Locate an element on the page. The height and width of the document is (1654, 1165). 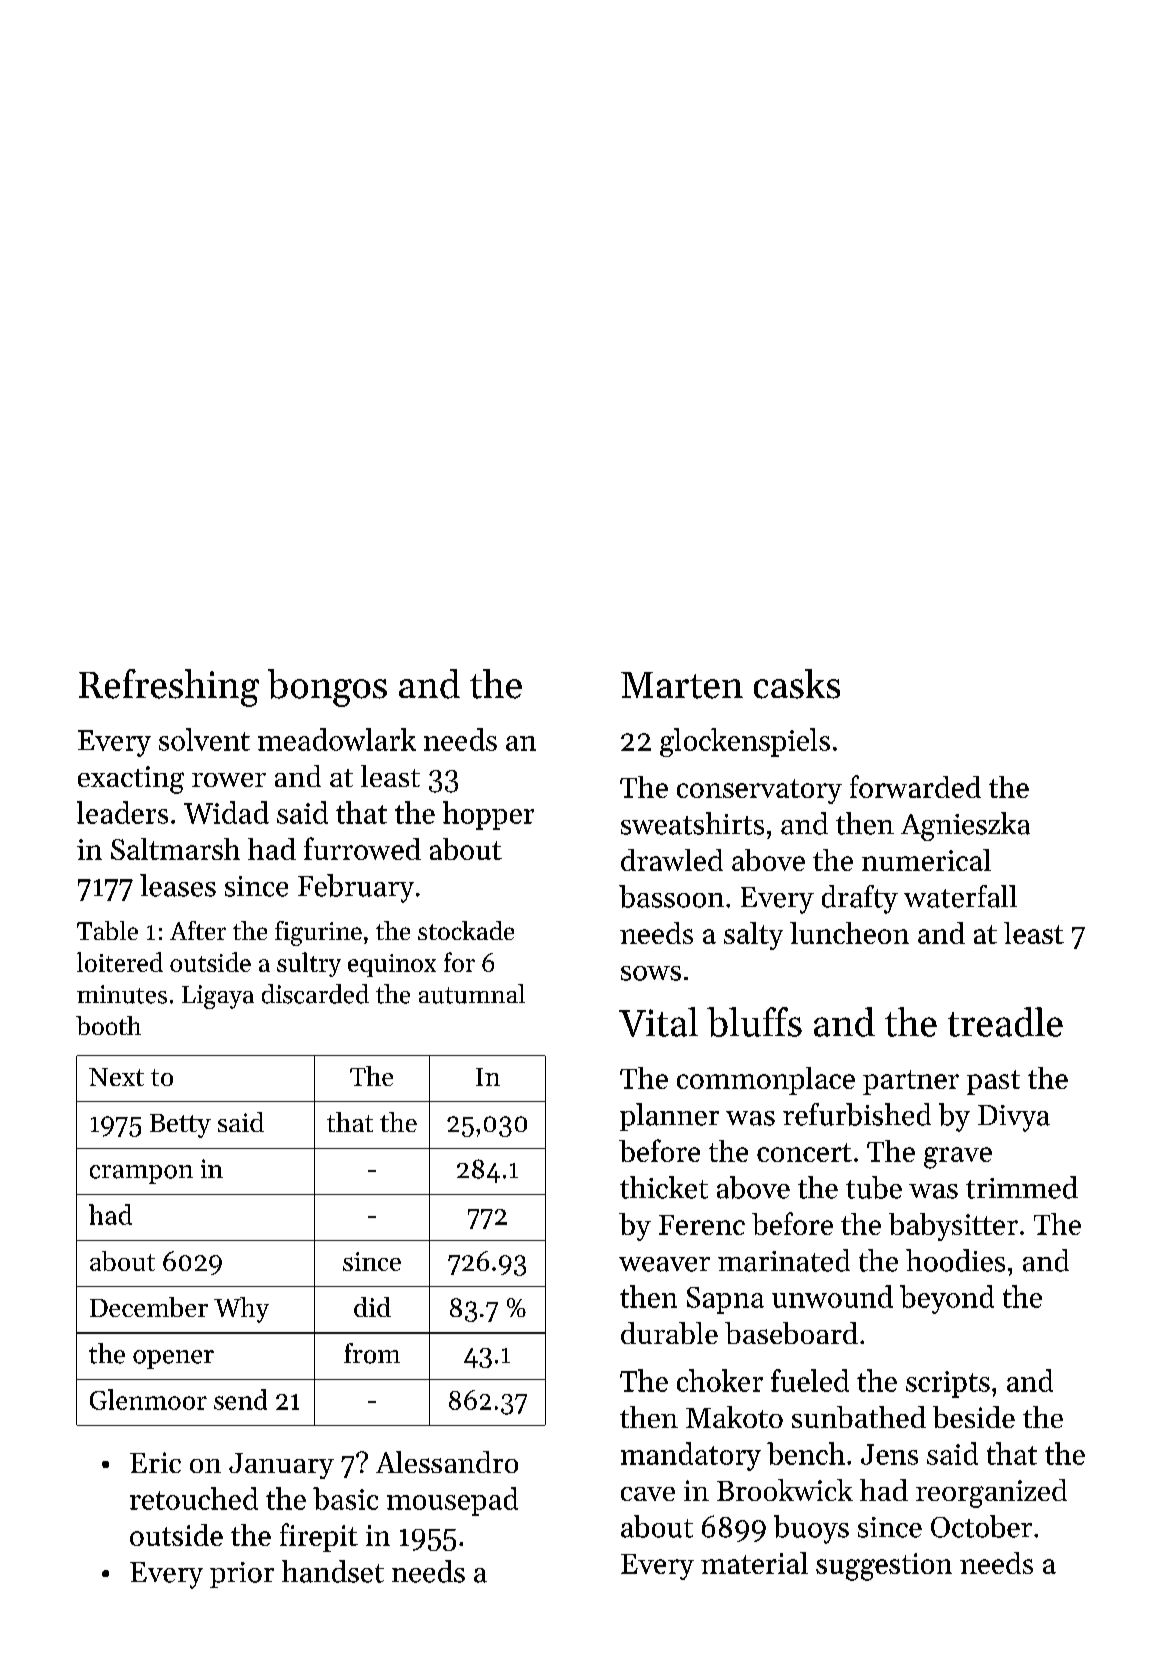
prior is located at coordinates (242, 1575).
